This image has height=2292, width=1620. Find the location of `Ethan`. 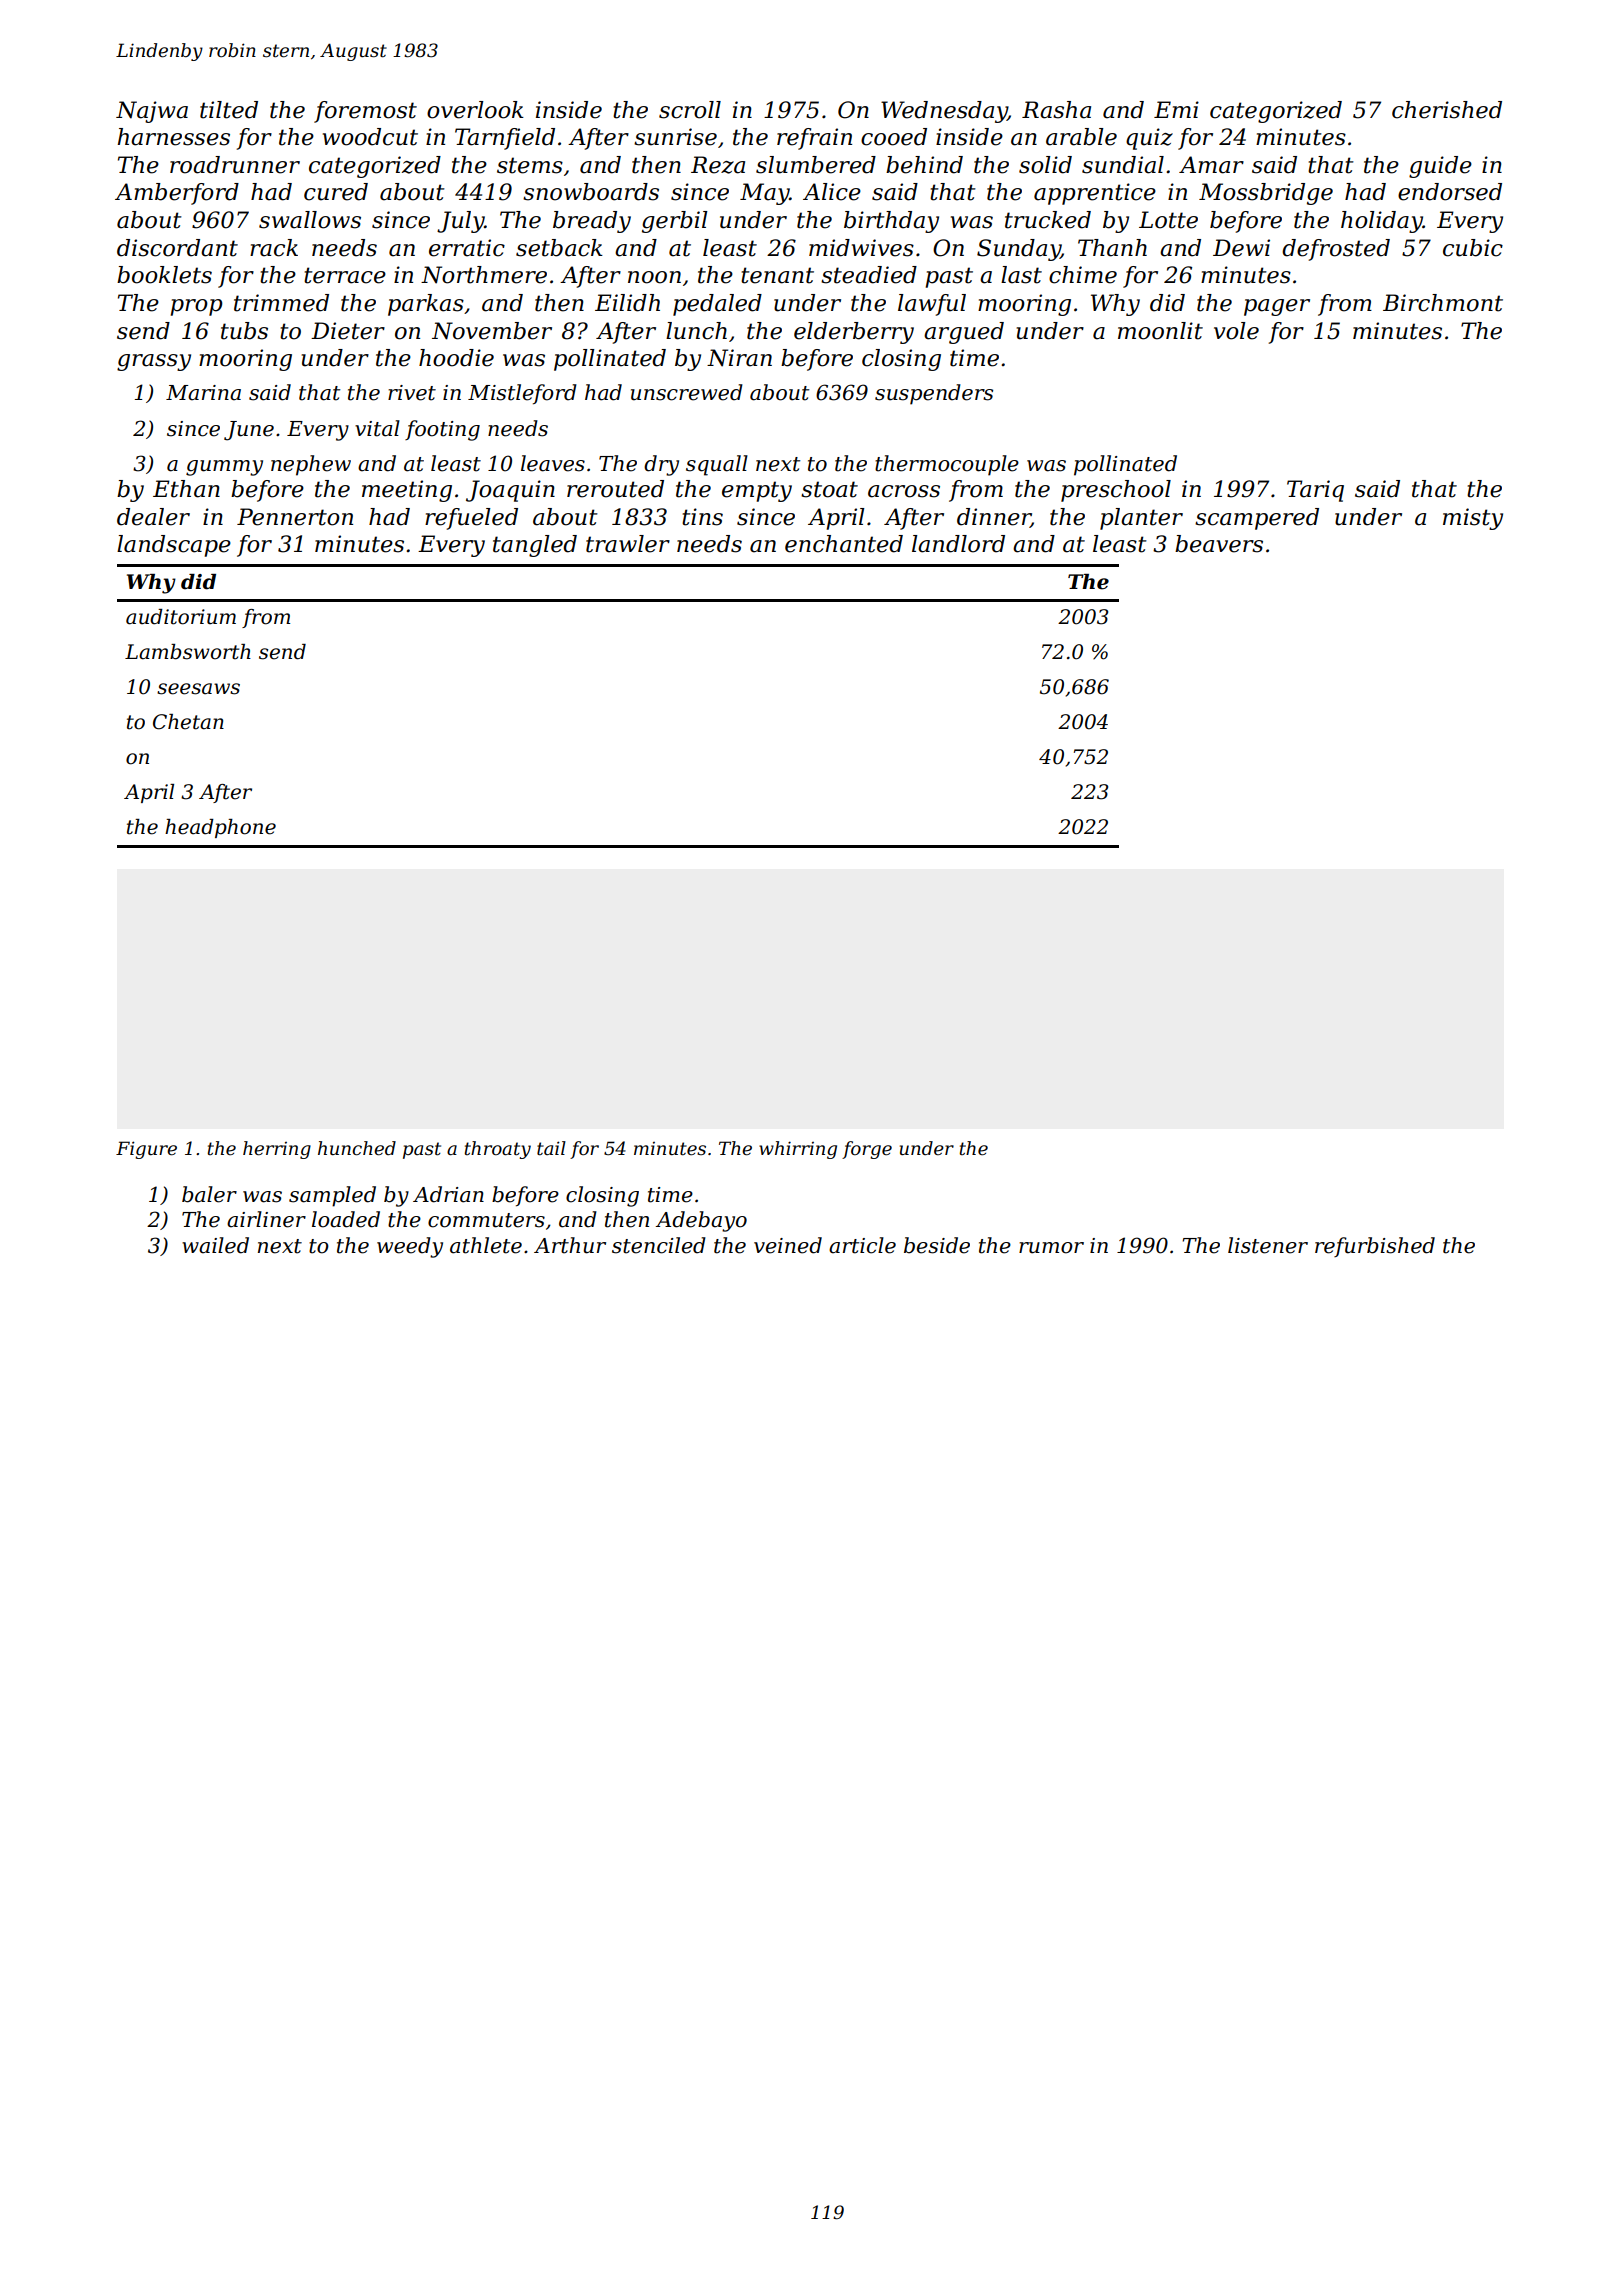

Ethan is located at coordinates (186, 489).
